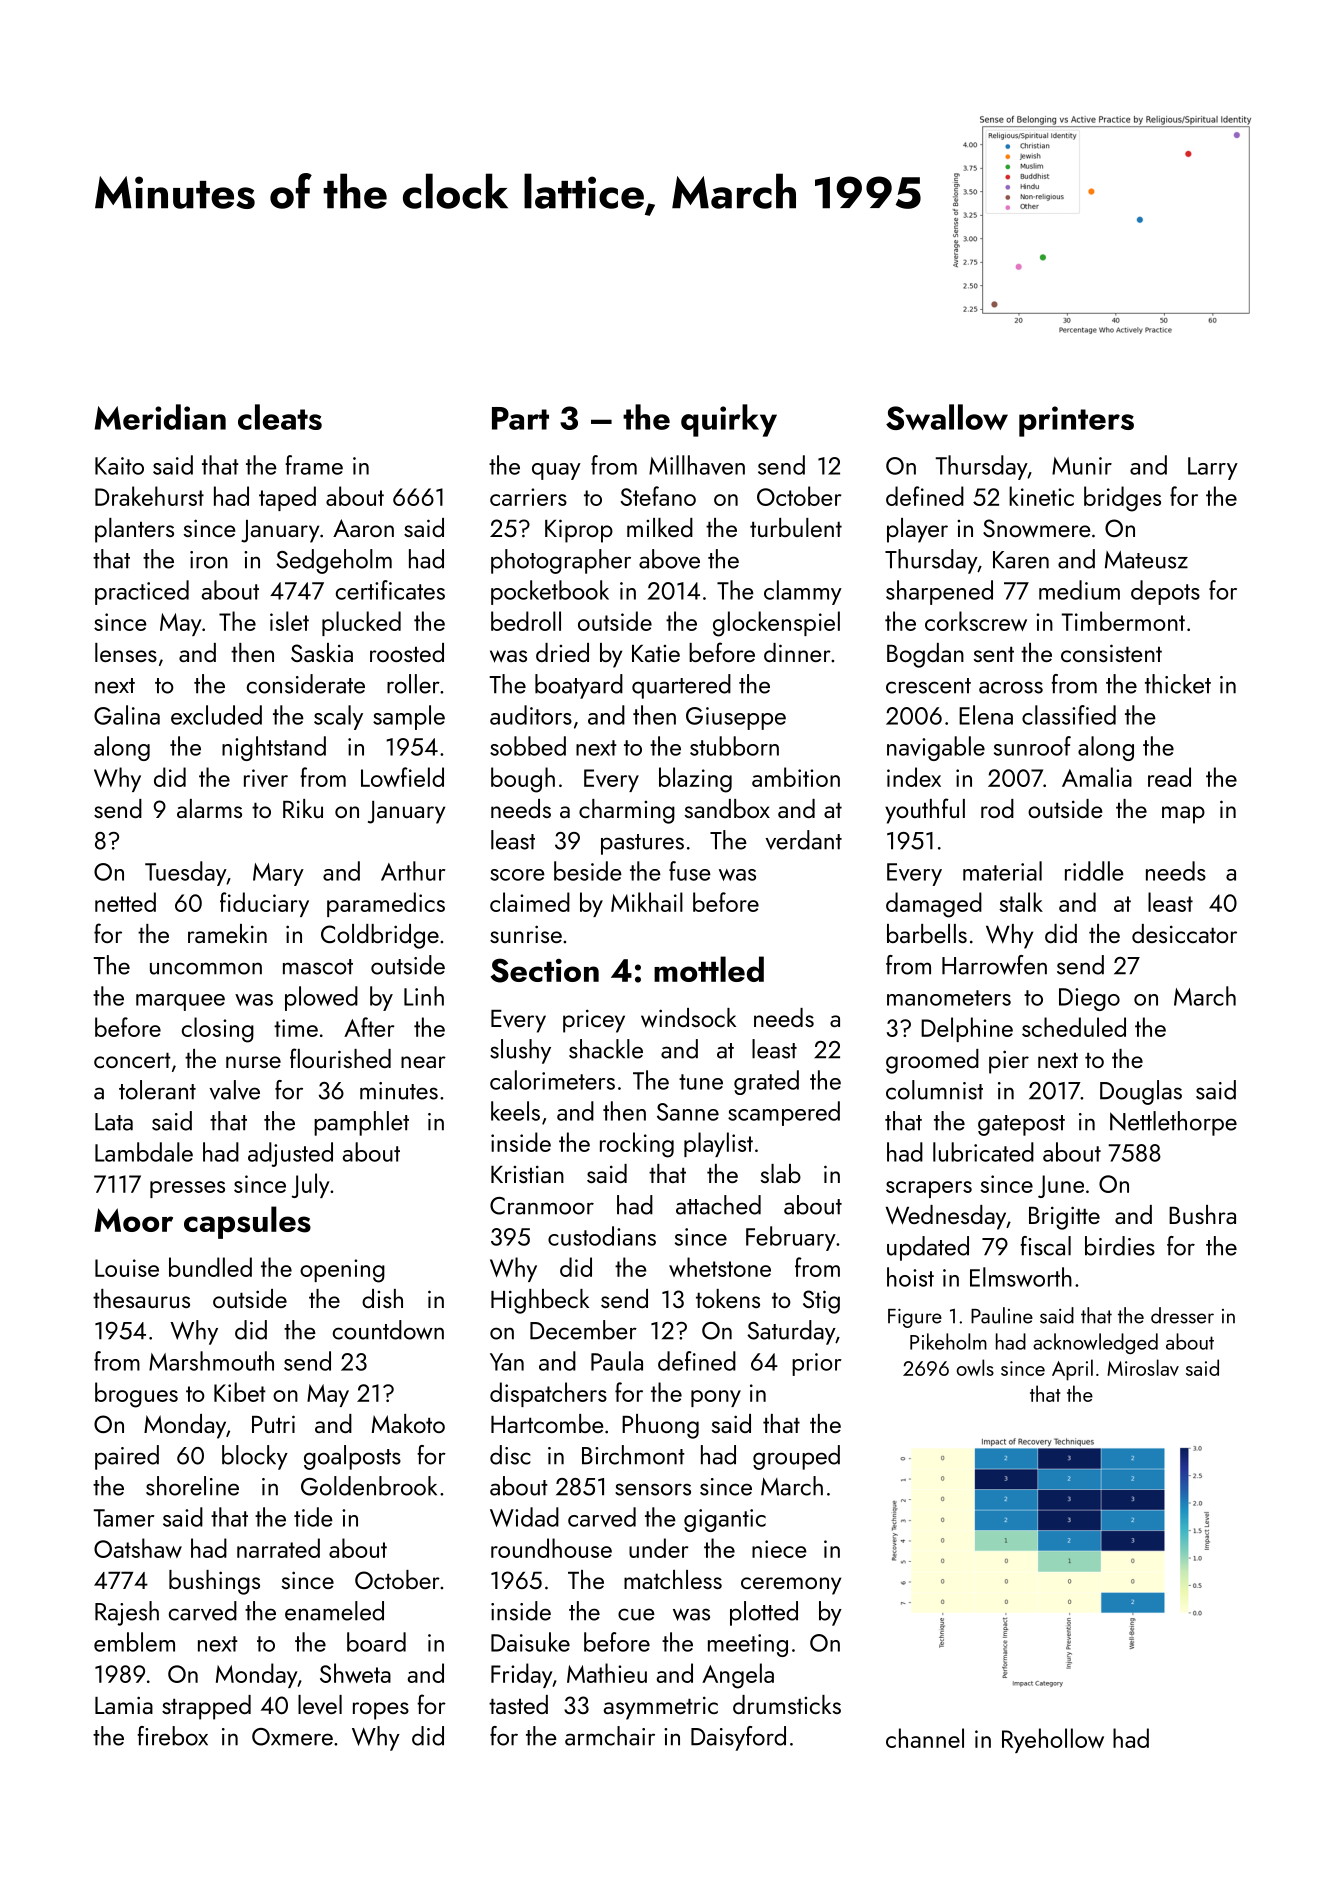 The height and width of the document is (1882, 1331). Describe the element at coordinates (1076, 421) in the document. I see `printers` at that location.
